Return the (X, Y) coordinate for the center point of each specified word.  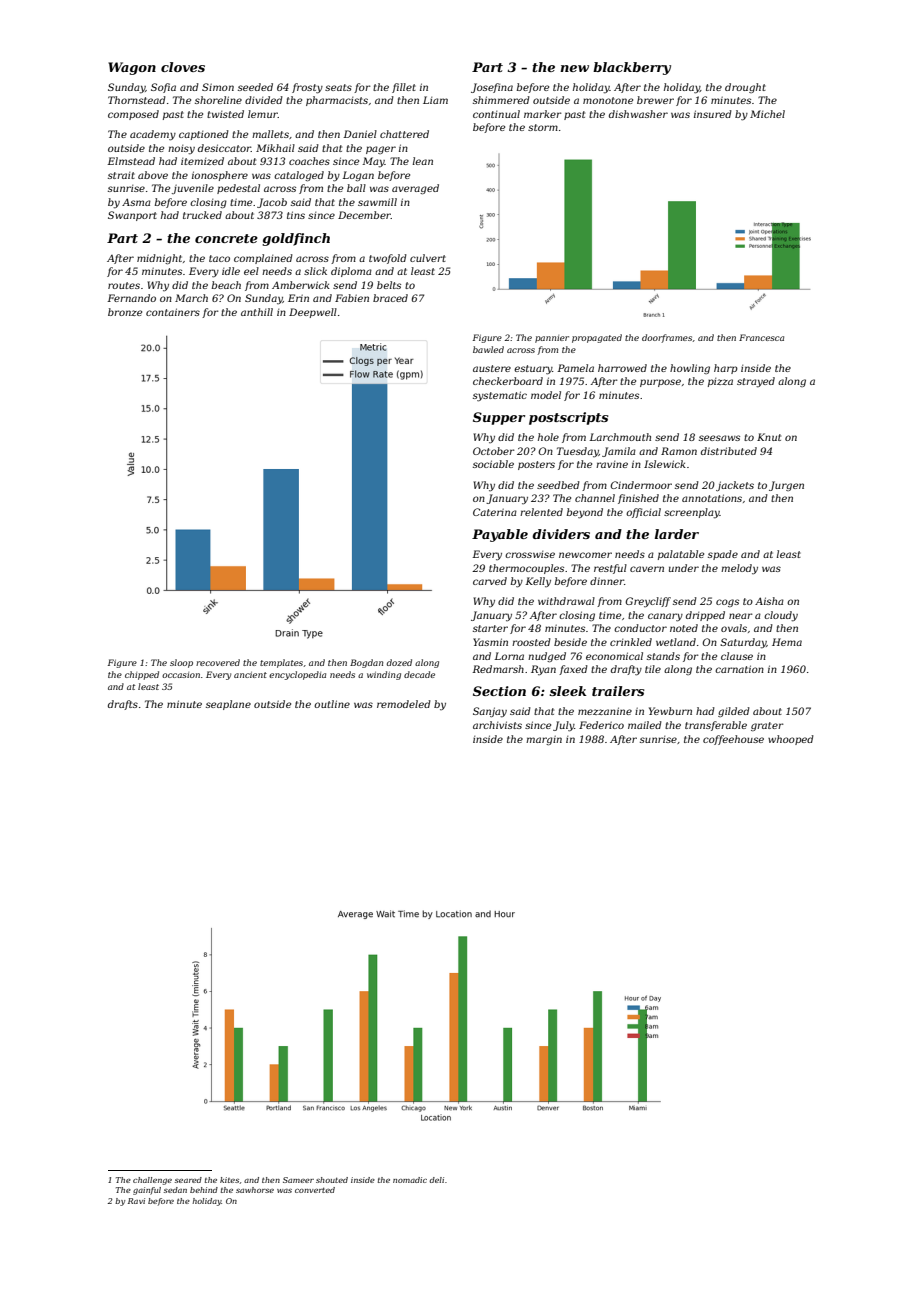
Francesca (761, 337)
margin (544, 740)
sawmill (377, 202)
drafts (123, 705)
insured (713, 114)
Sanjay (490, 712)
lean (423, 161)
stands (663, 656)
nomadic (410, 1180)
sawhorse (255, 1190)
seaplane (228, 705)
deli (437, 1180)
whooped (791, 740)
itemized (202, 161)
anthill (257, 312)
